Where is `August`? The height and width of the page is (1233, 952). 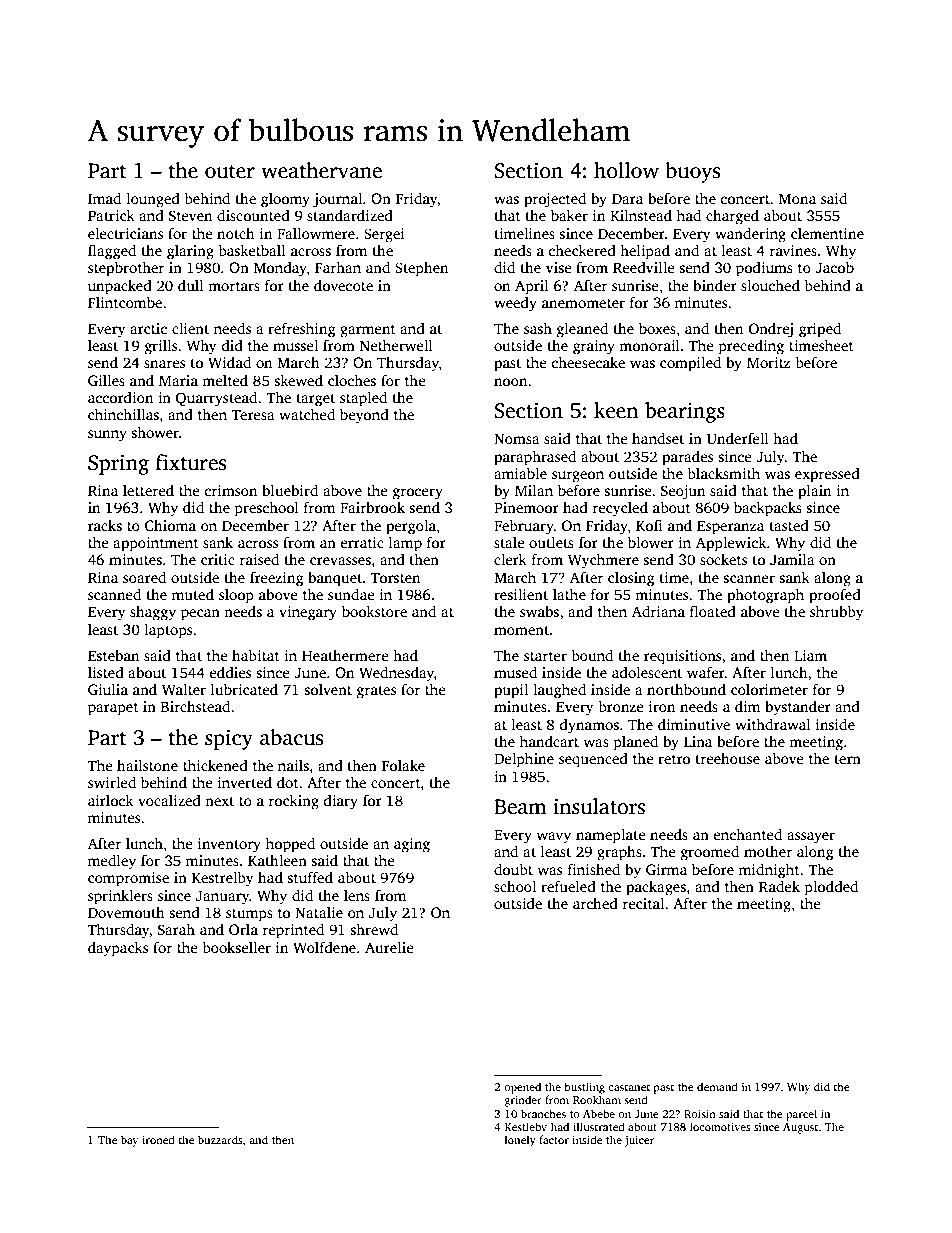
August is located at coordinates (800, 1128).
